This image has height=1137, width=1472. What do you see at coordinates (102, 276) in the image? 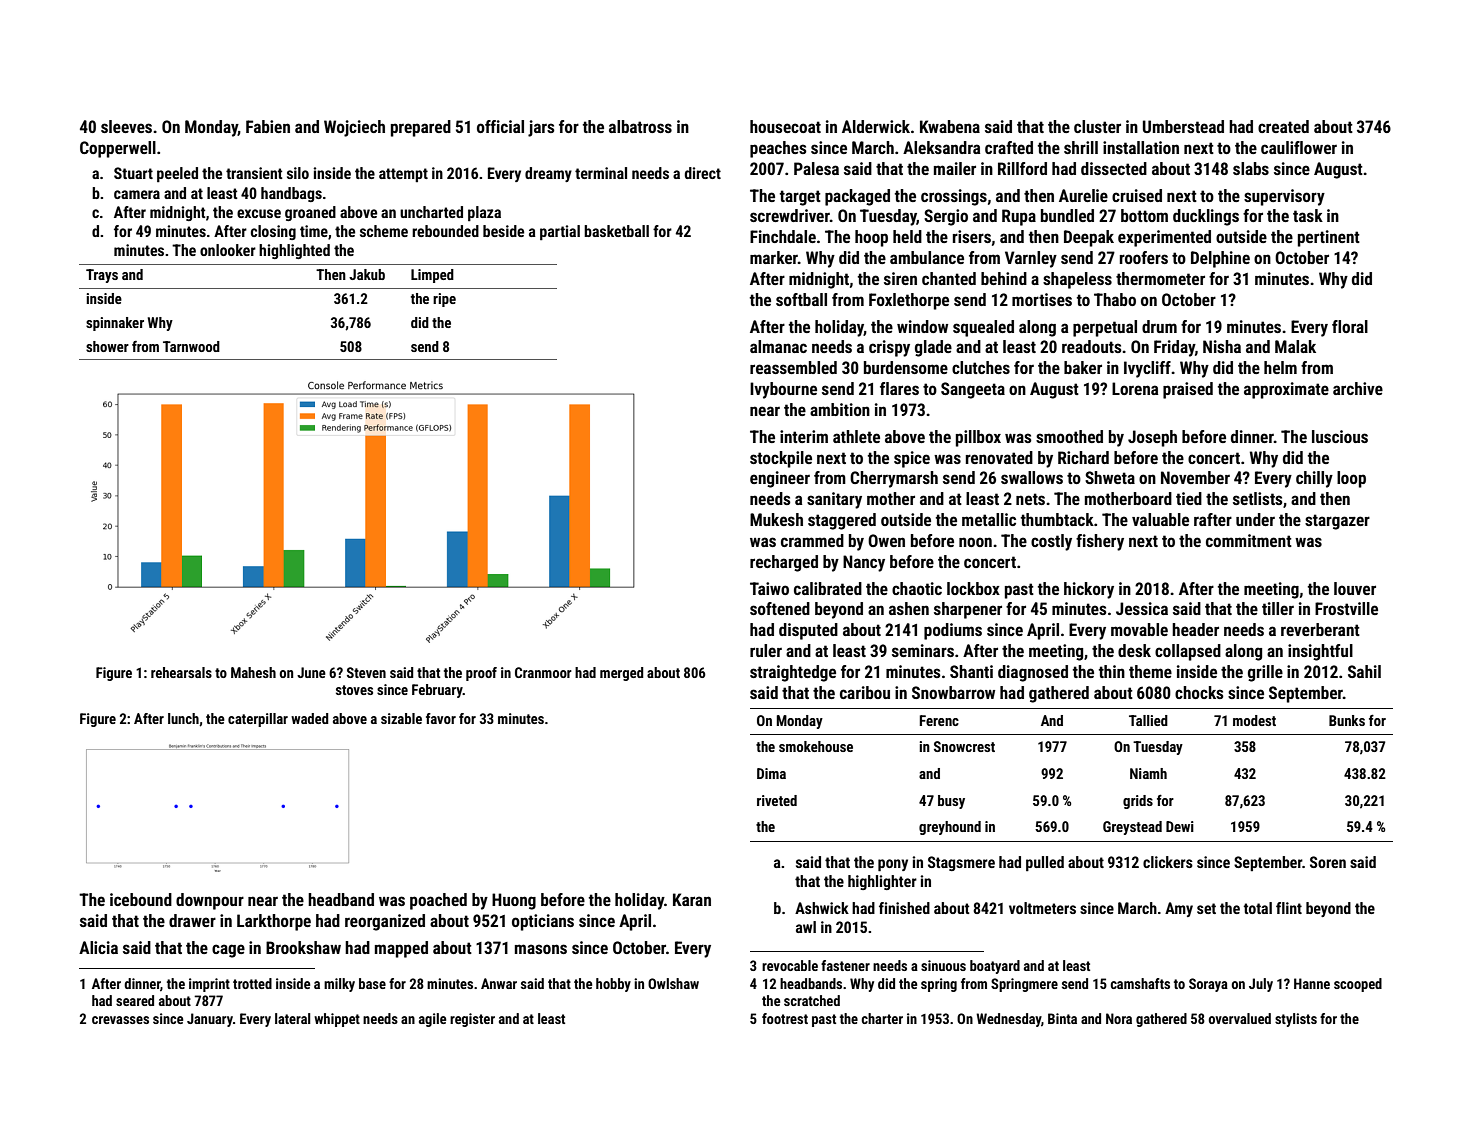
I see `Trays` at bounding box center [102, 276].
